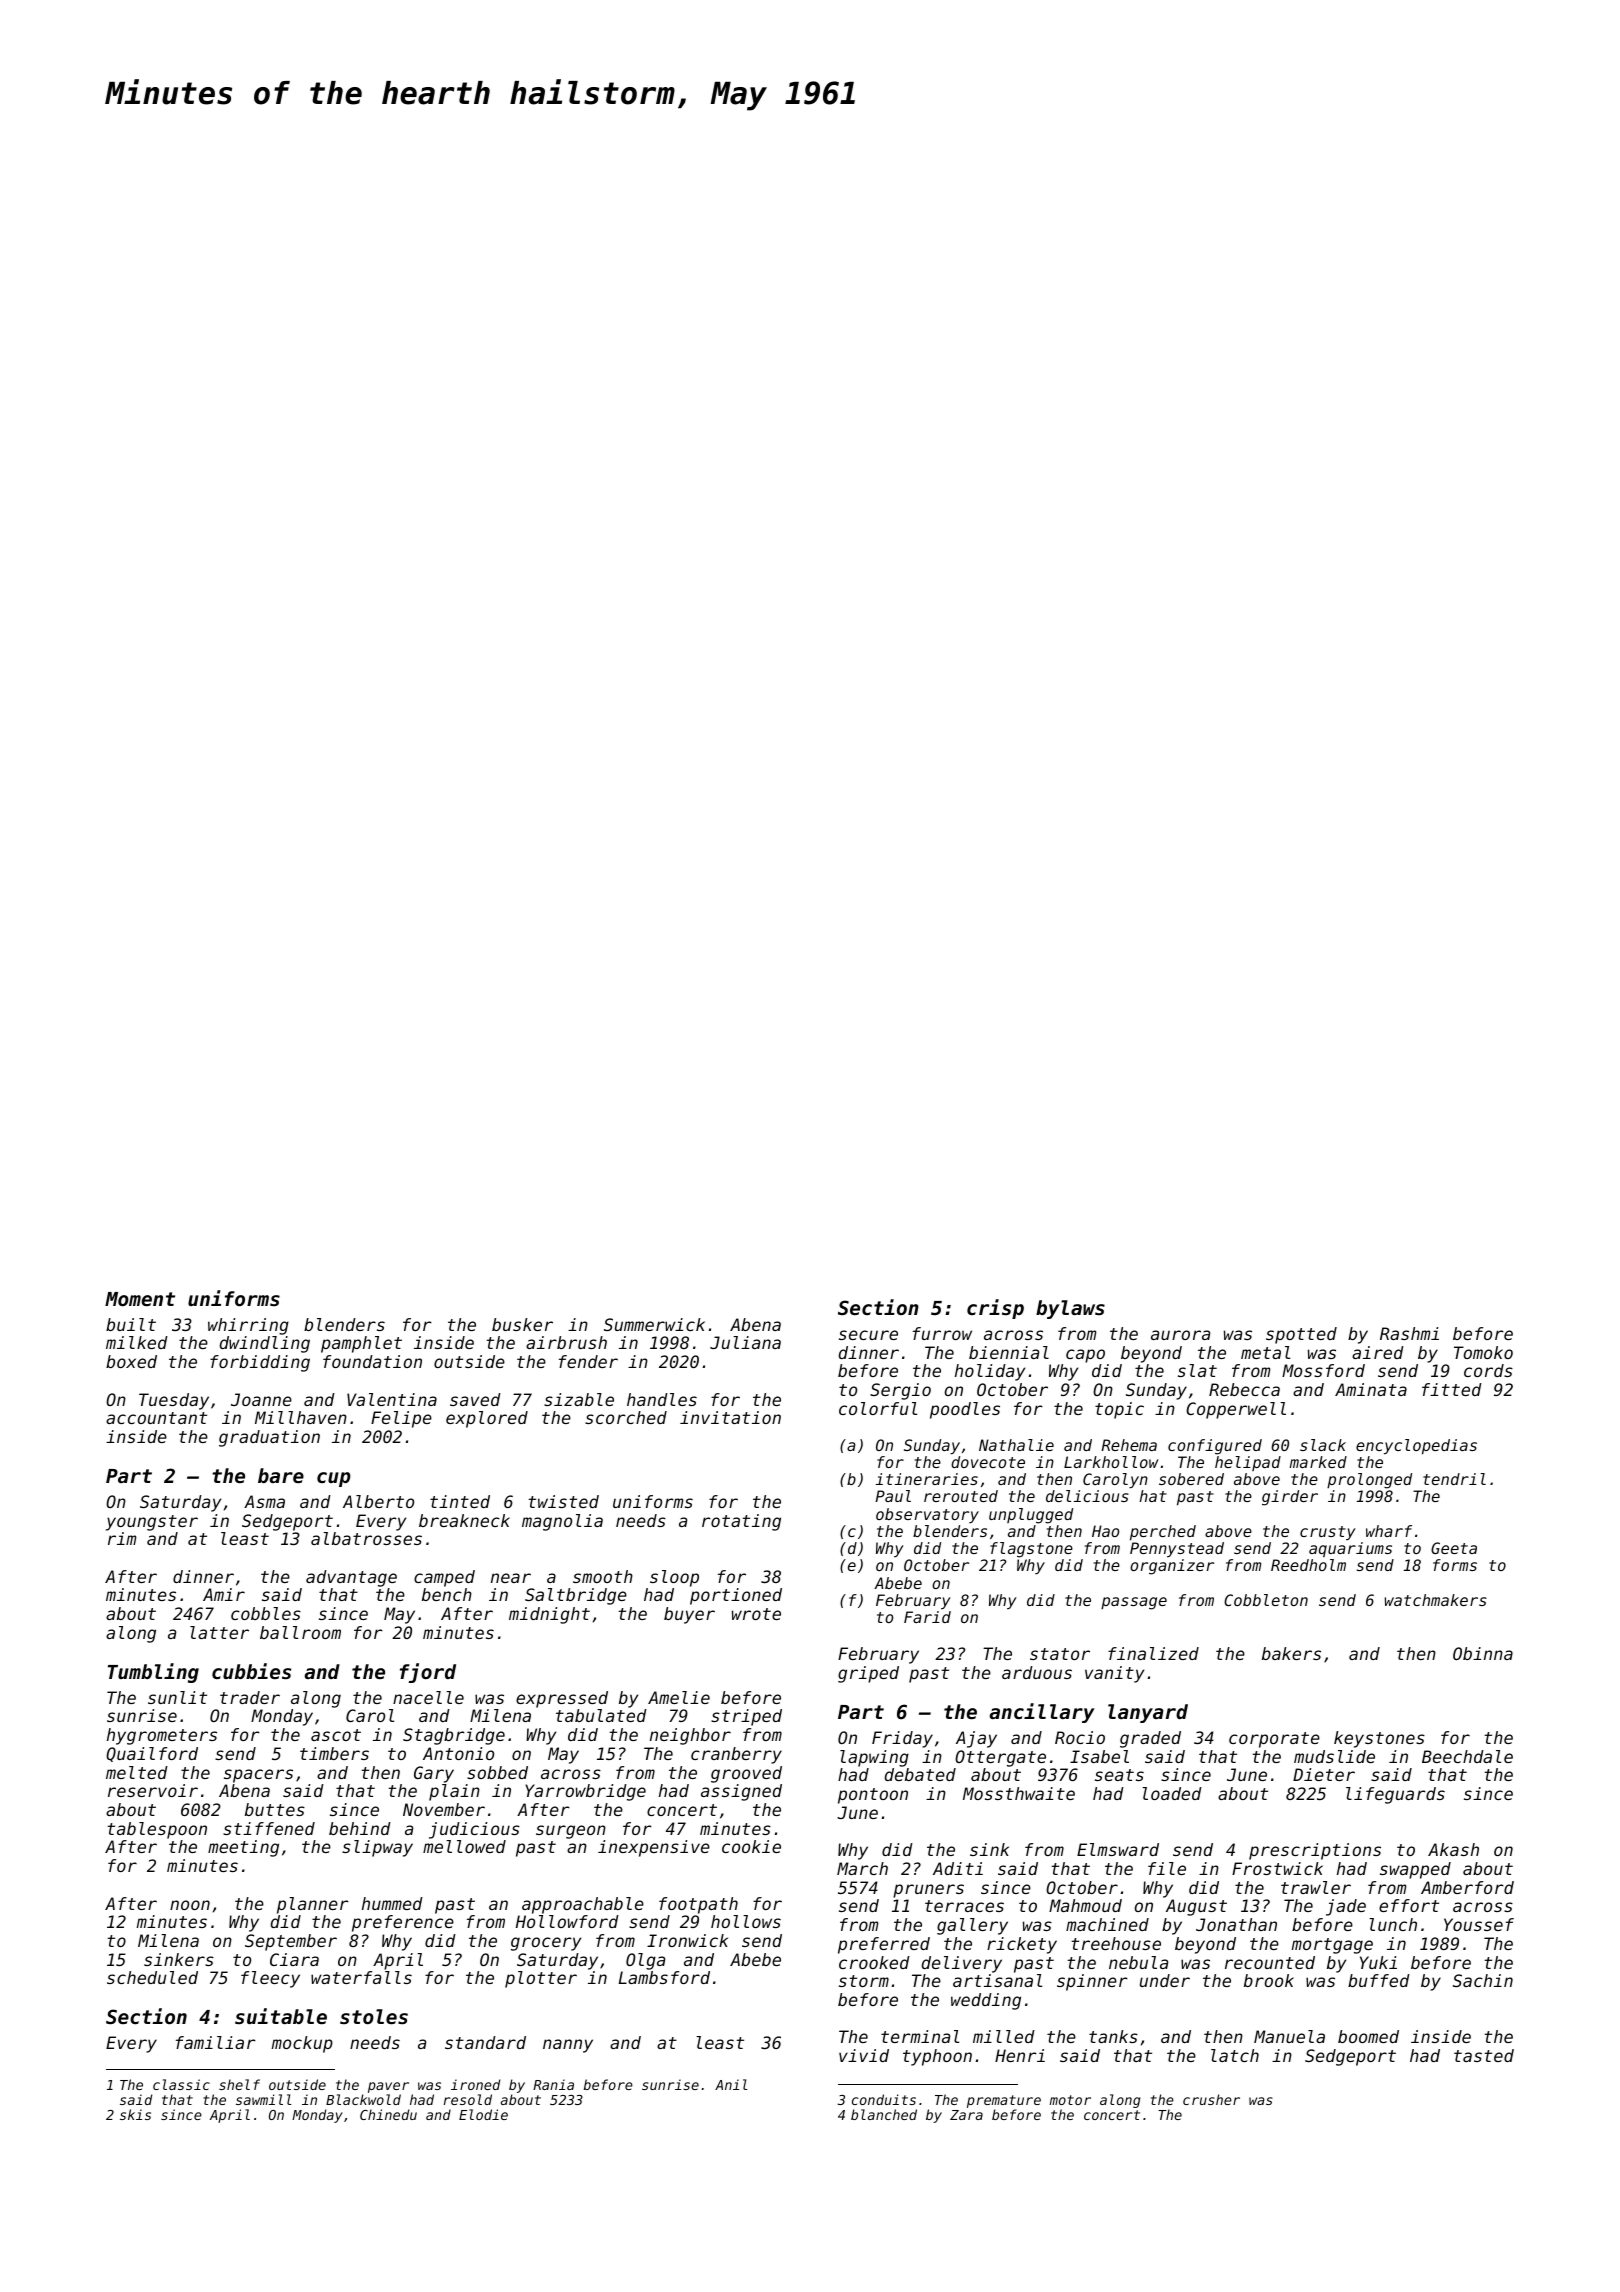 This image has width=1620, height=2292. What do you see at coordinates (153, 1673) in the image?
I see `Tumbling` at bounding box center [153, 1673].
